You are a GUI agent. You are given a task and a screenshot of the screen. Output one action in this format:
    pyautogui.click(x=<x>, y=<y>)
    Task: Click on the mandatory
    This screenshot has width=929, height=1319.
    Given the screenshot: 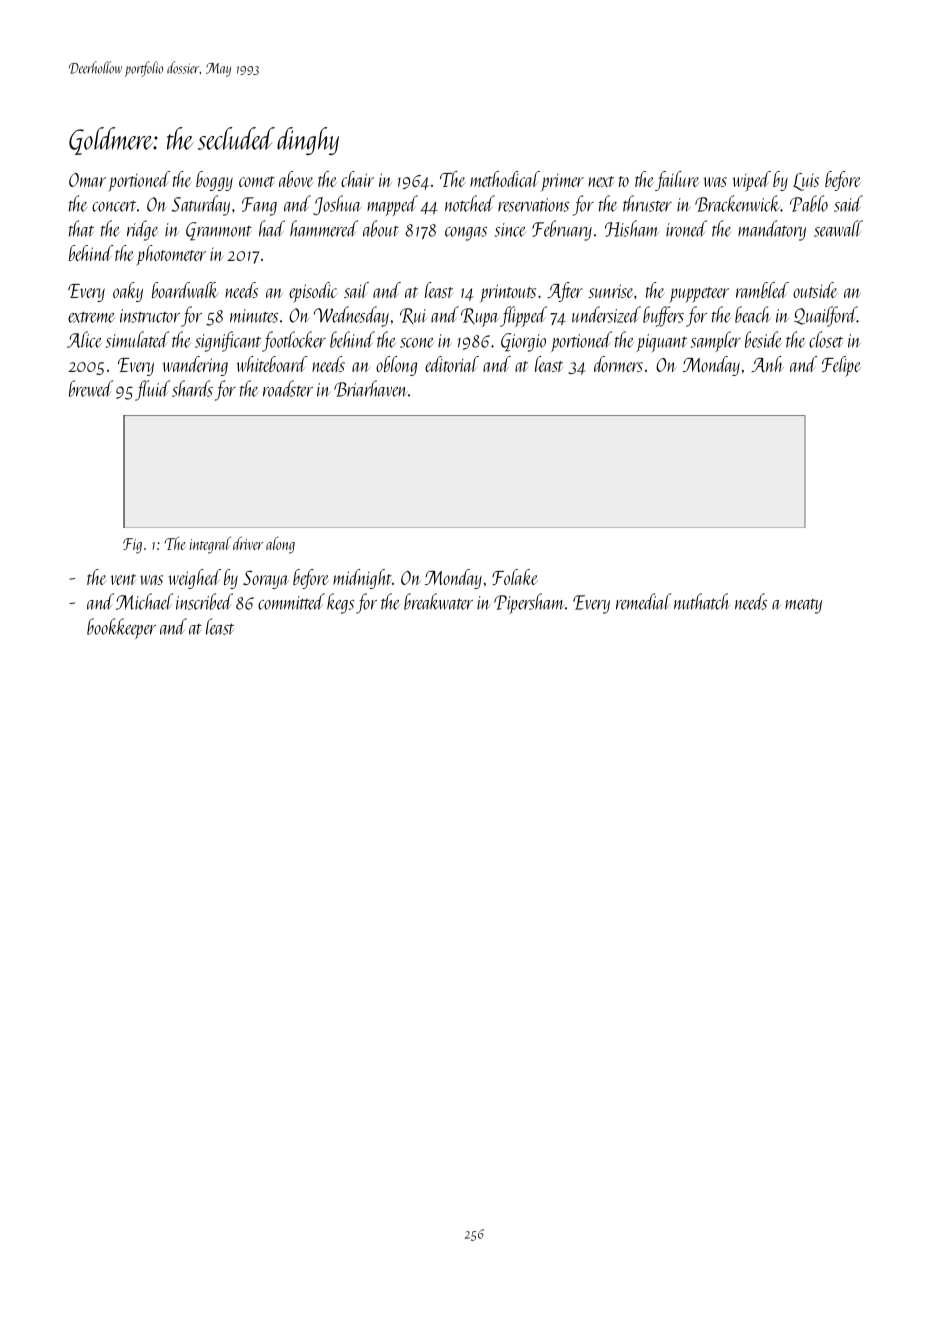 What is the action you would take?
    pyautogui.click(x=772, y=230)
